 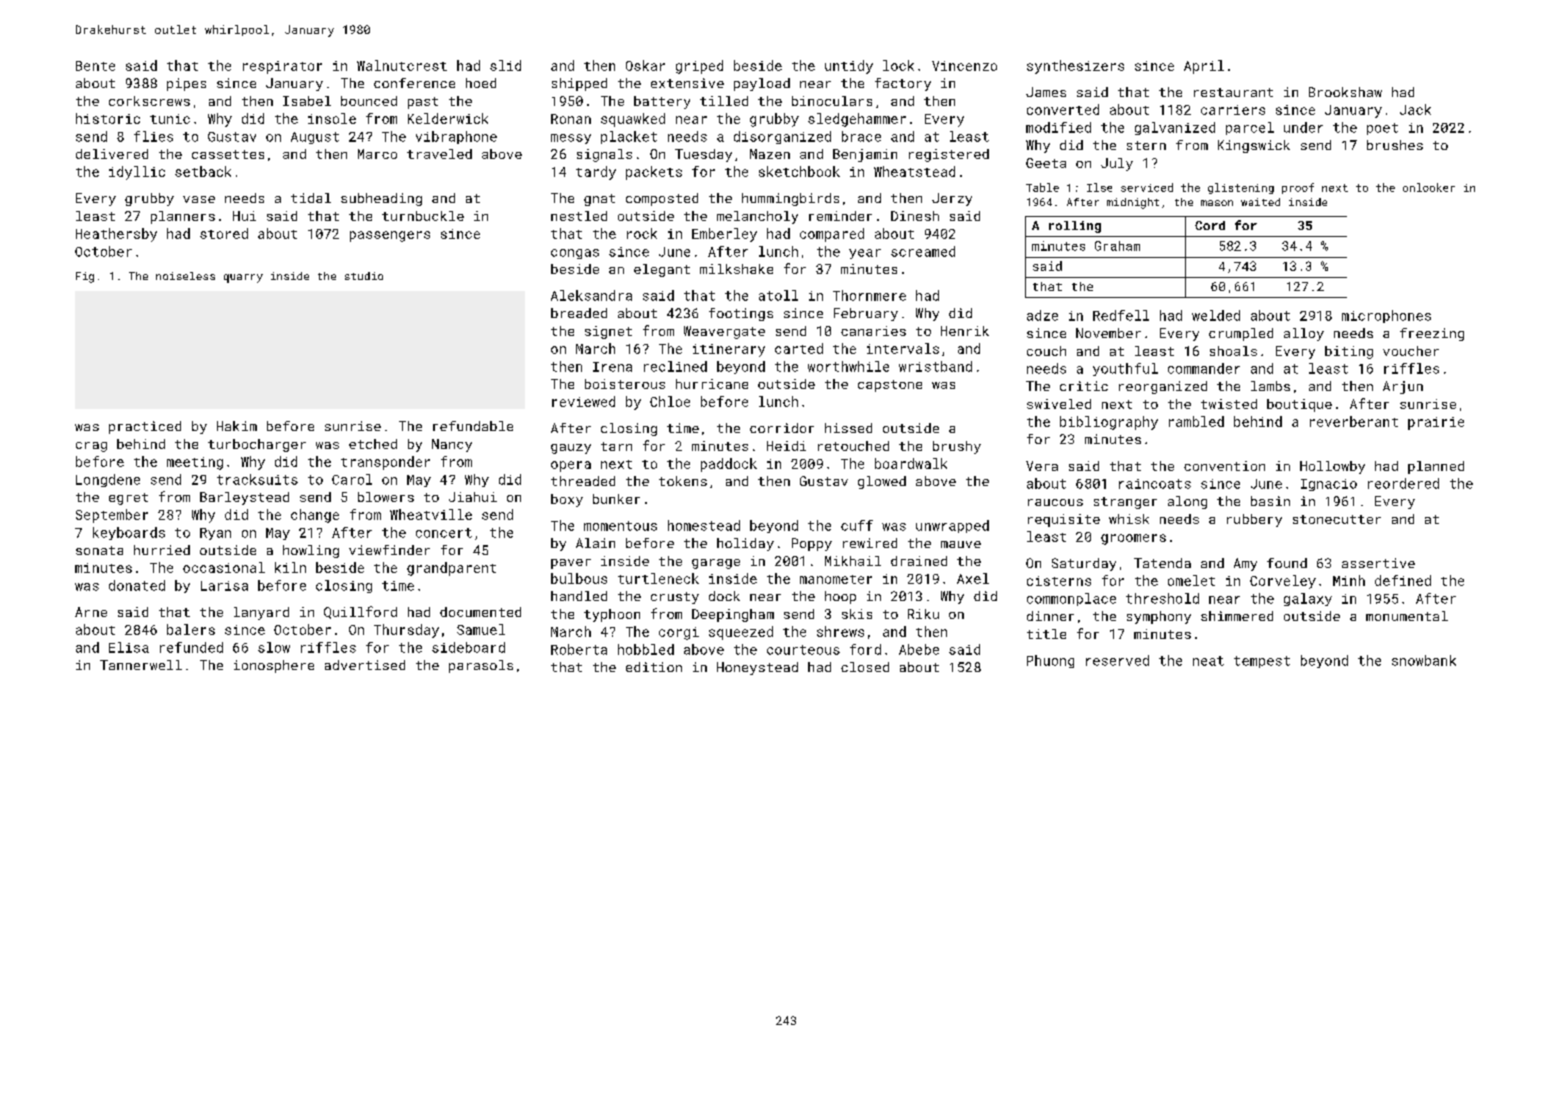 I want to click on synthesizers, so click(x=1075, y=67).
